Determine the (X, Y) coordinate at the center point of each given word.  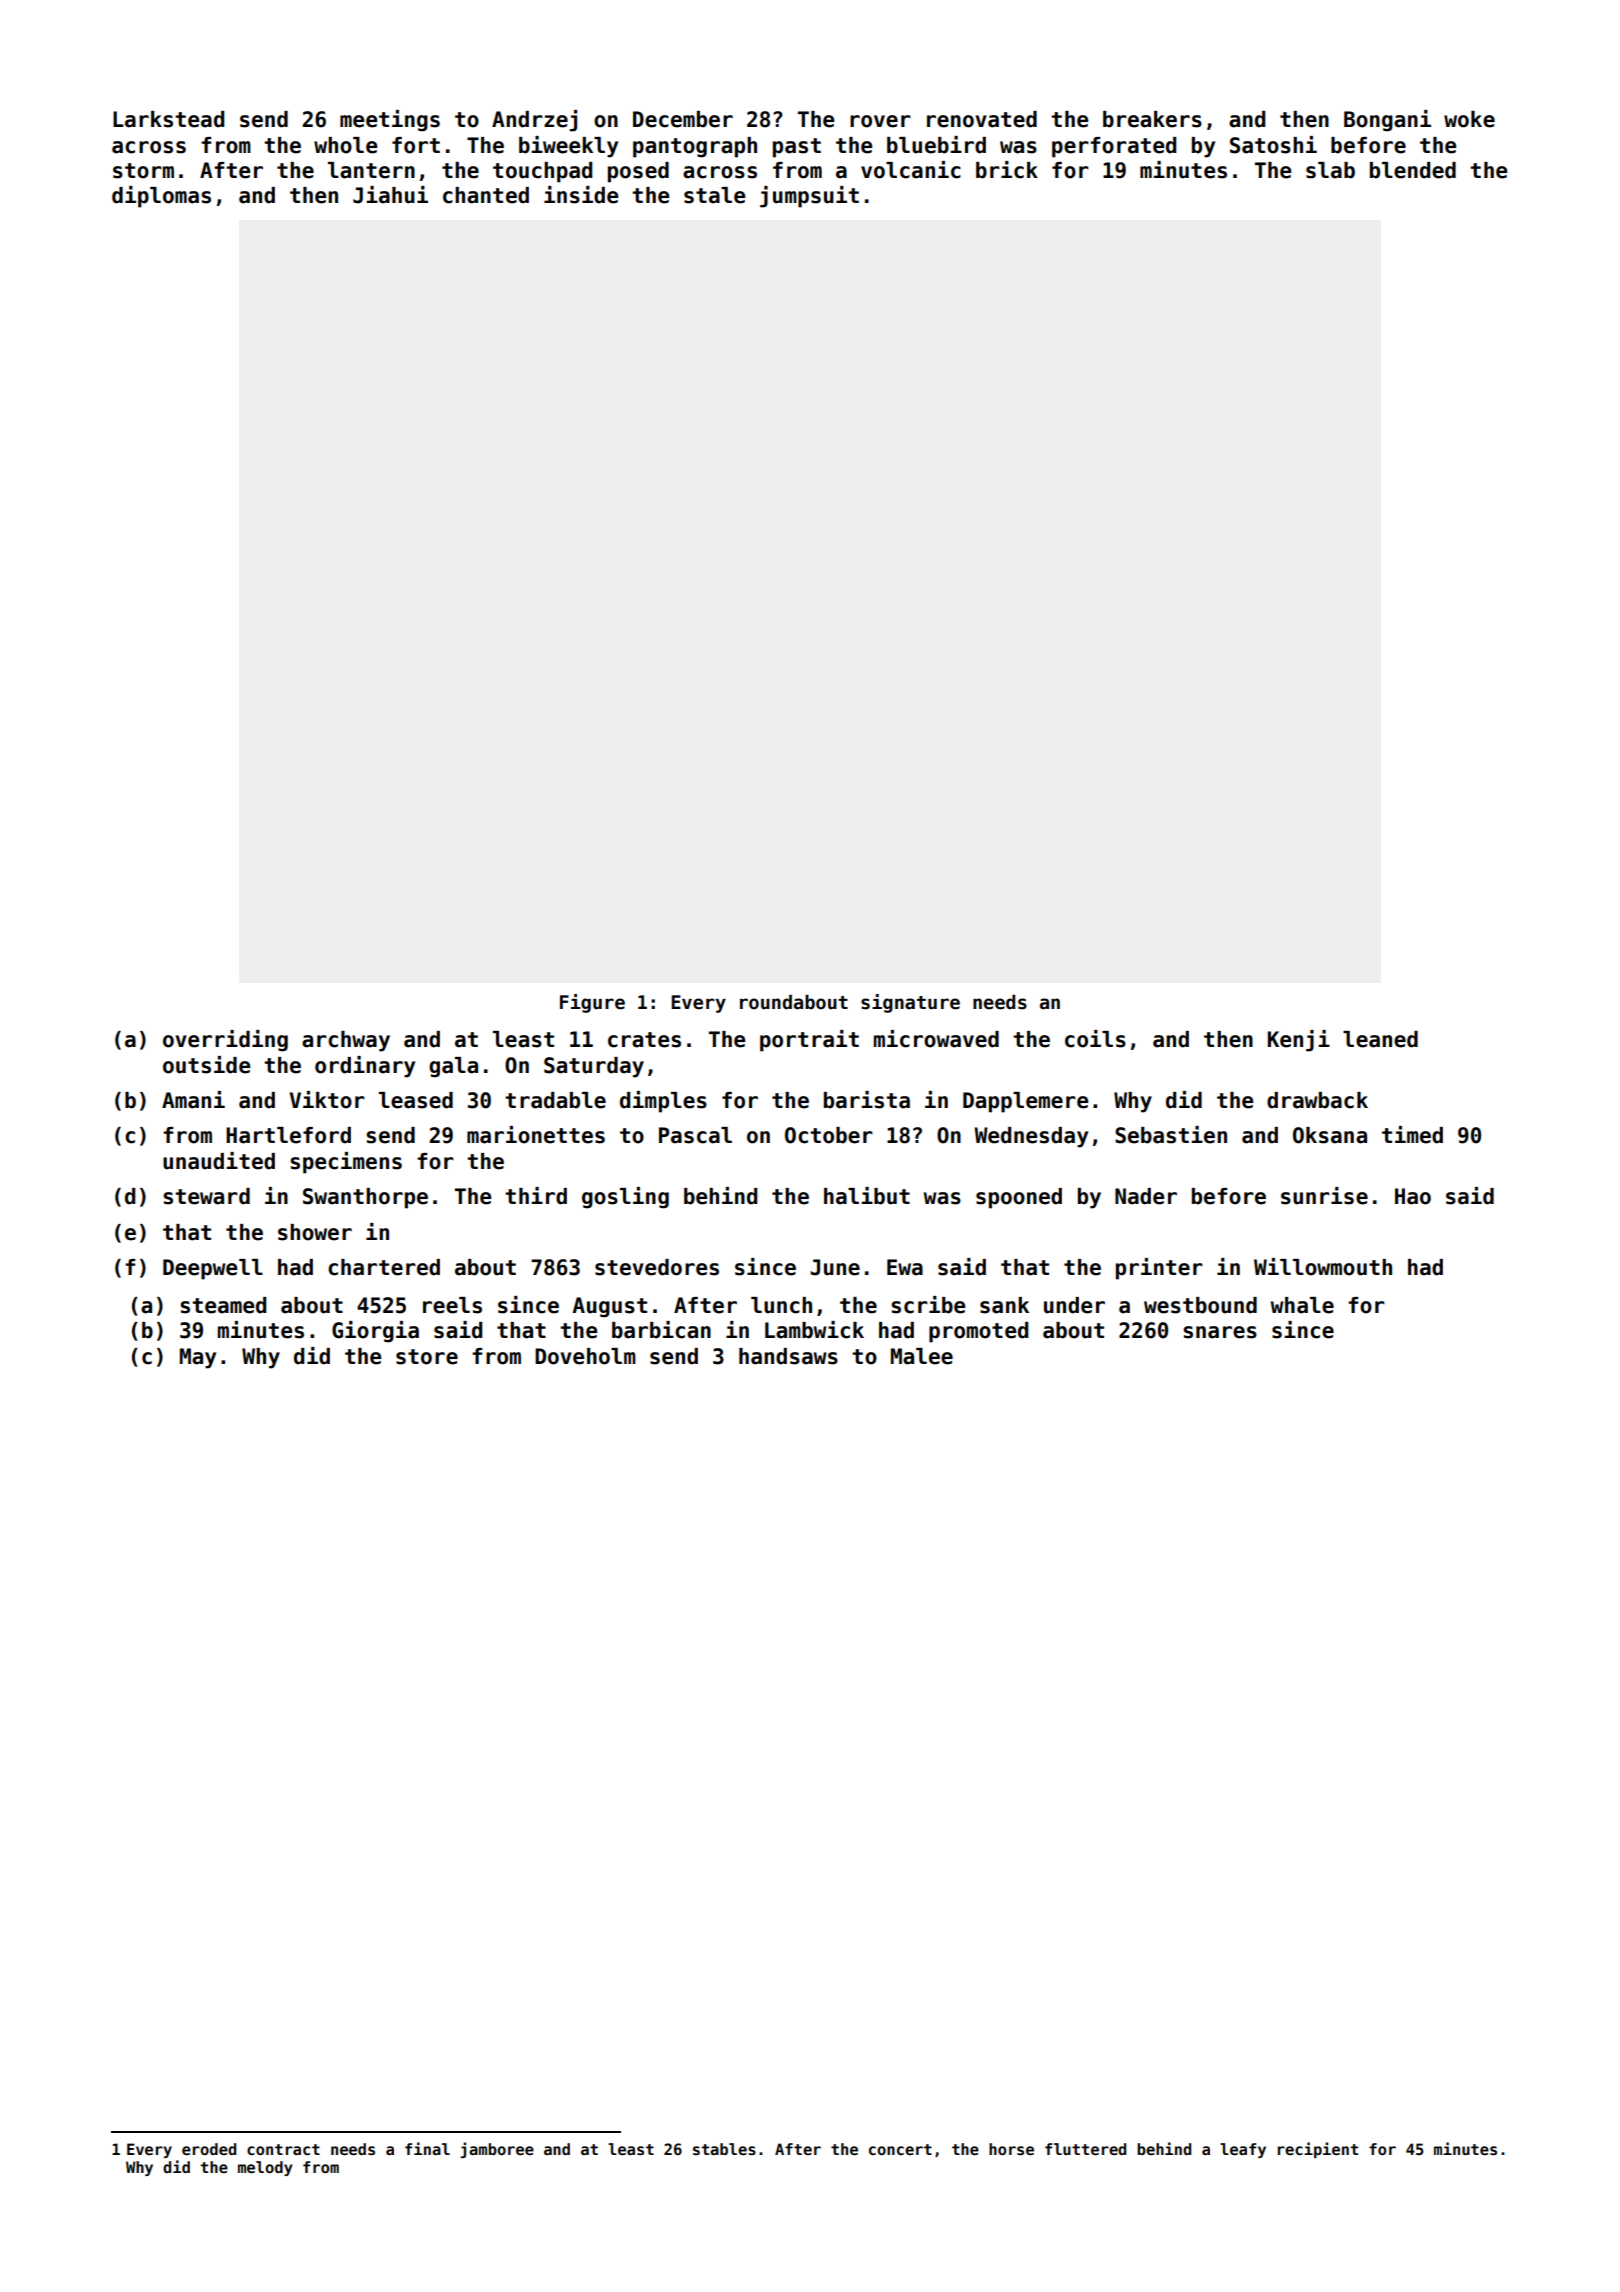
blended (1413, 170)
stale (715, 195)
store (427, 1357)
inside (581, 195)
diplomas (161, 197)
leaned (1380, 1039)
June (835, 1267)
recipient (1318, 2150)
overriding (225, 1041)
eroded (209, 2149)
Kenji (1299, 1041)
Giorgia (375, 1332)
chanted (486, 195)
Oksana (1330, 1135)
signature (910, 1003)
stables (724, 2149)
